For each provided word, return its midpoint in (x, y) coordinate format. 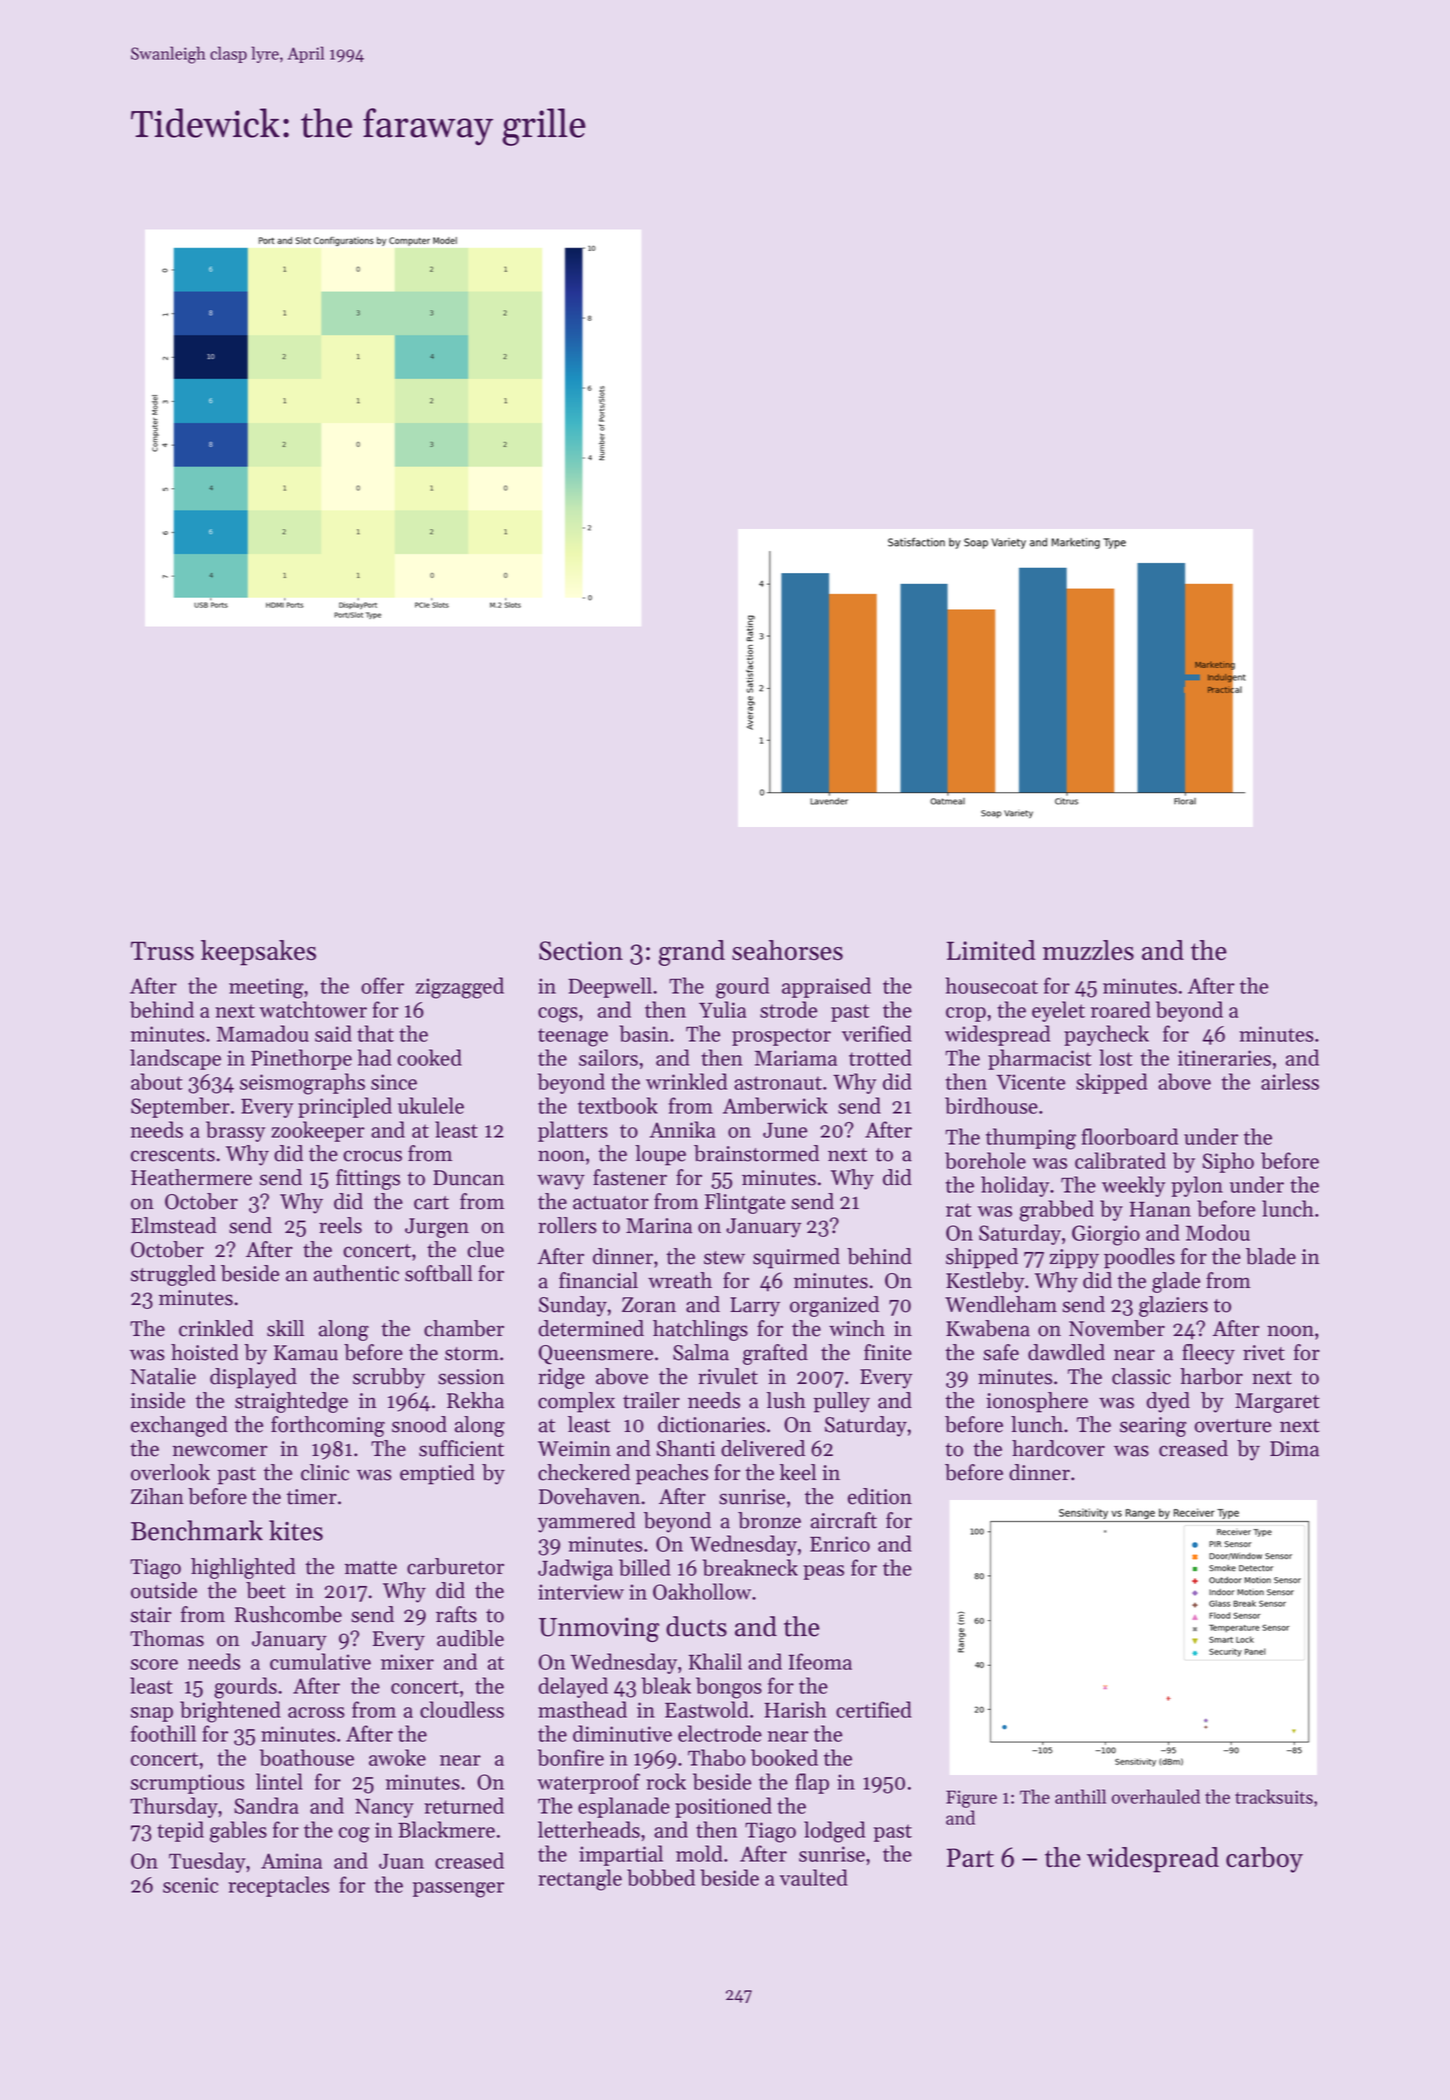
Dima (1294, 1449)
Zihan (157, 1496)
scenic (190, 1885)
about (157, 1081)
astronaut (778, 1083)
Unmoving (599, 1629)
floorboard (1130, 1136)
